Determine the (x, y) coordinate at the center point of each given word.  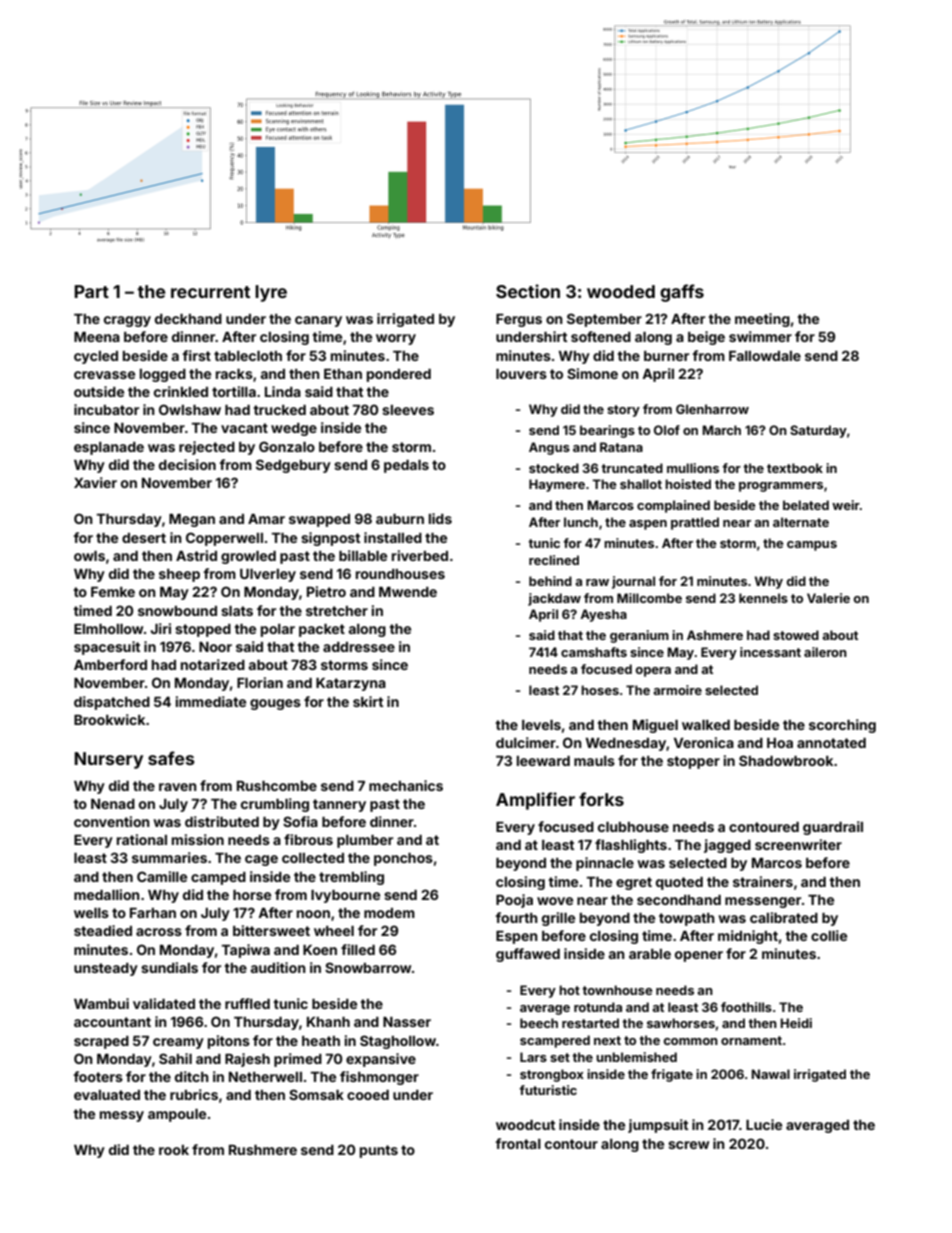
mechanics (406, 785)
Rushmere (263, 1150)
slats (237, 611)
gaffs (682, 293)
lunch (581, 522)
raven (178, 787)
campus (812, 546)
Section (528, 291)
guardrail (833, 828)
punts (379, 1151)
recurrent (210, 292)
